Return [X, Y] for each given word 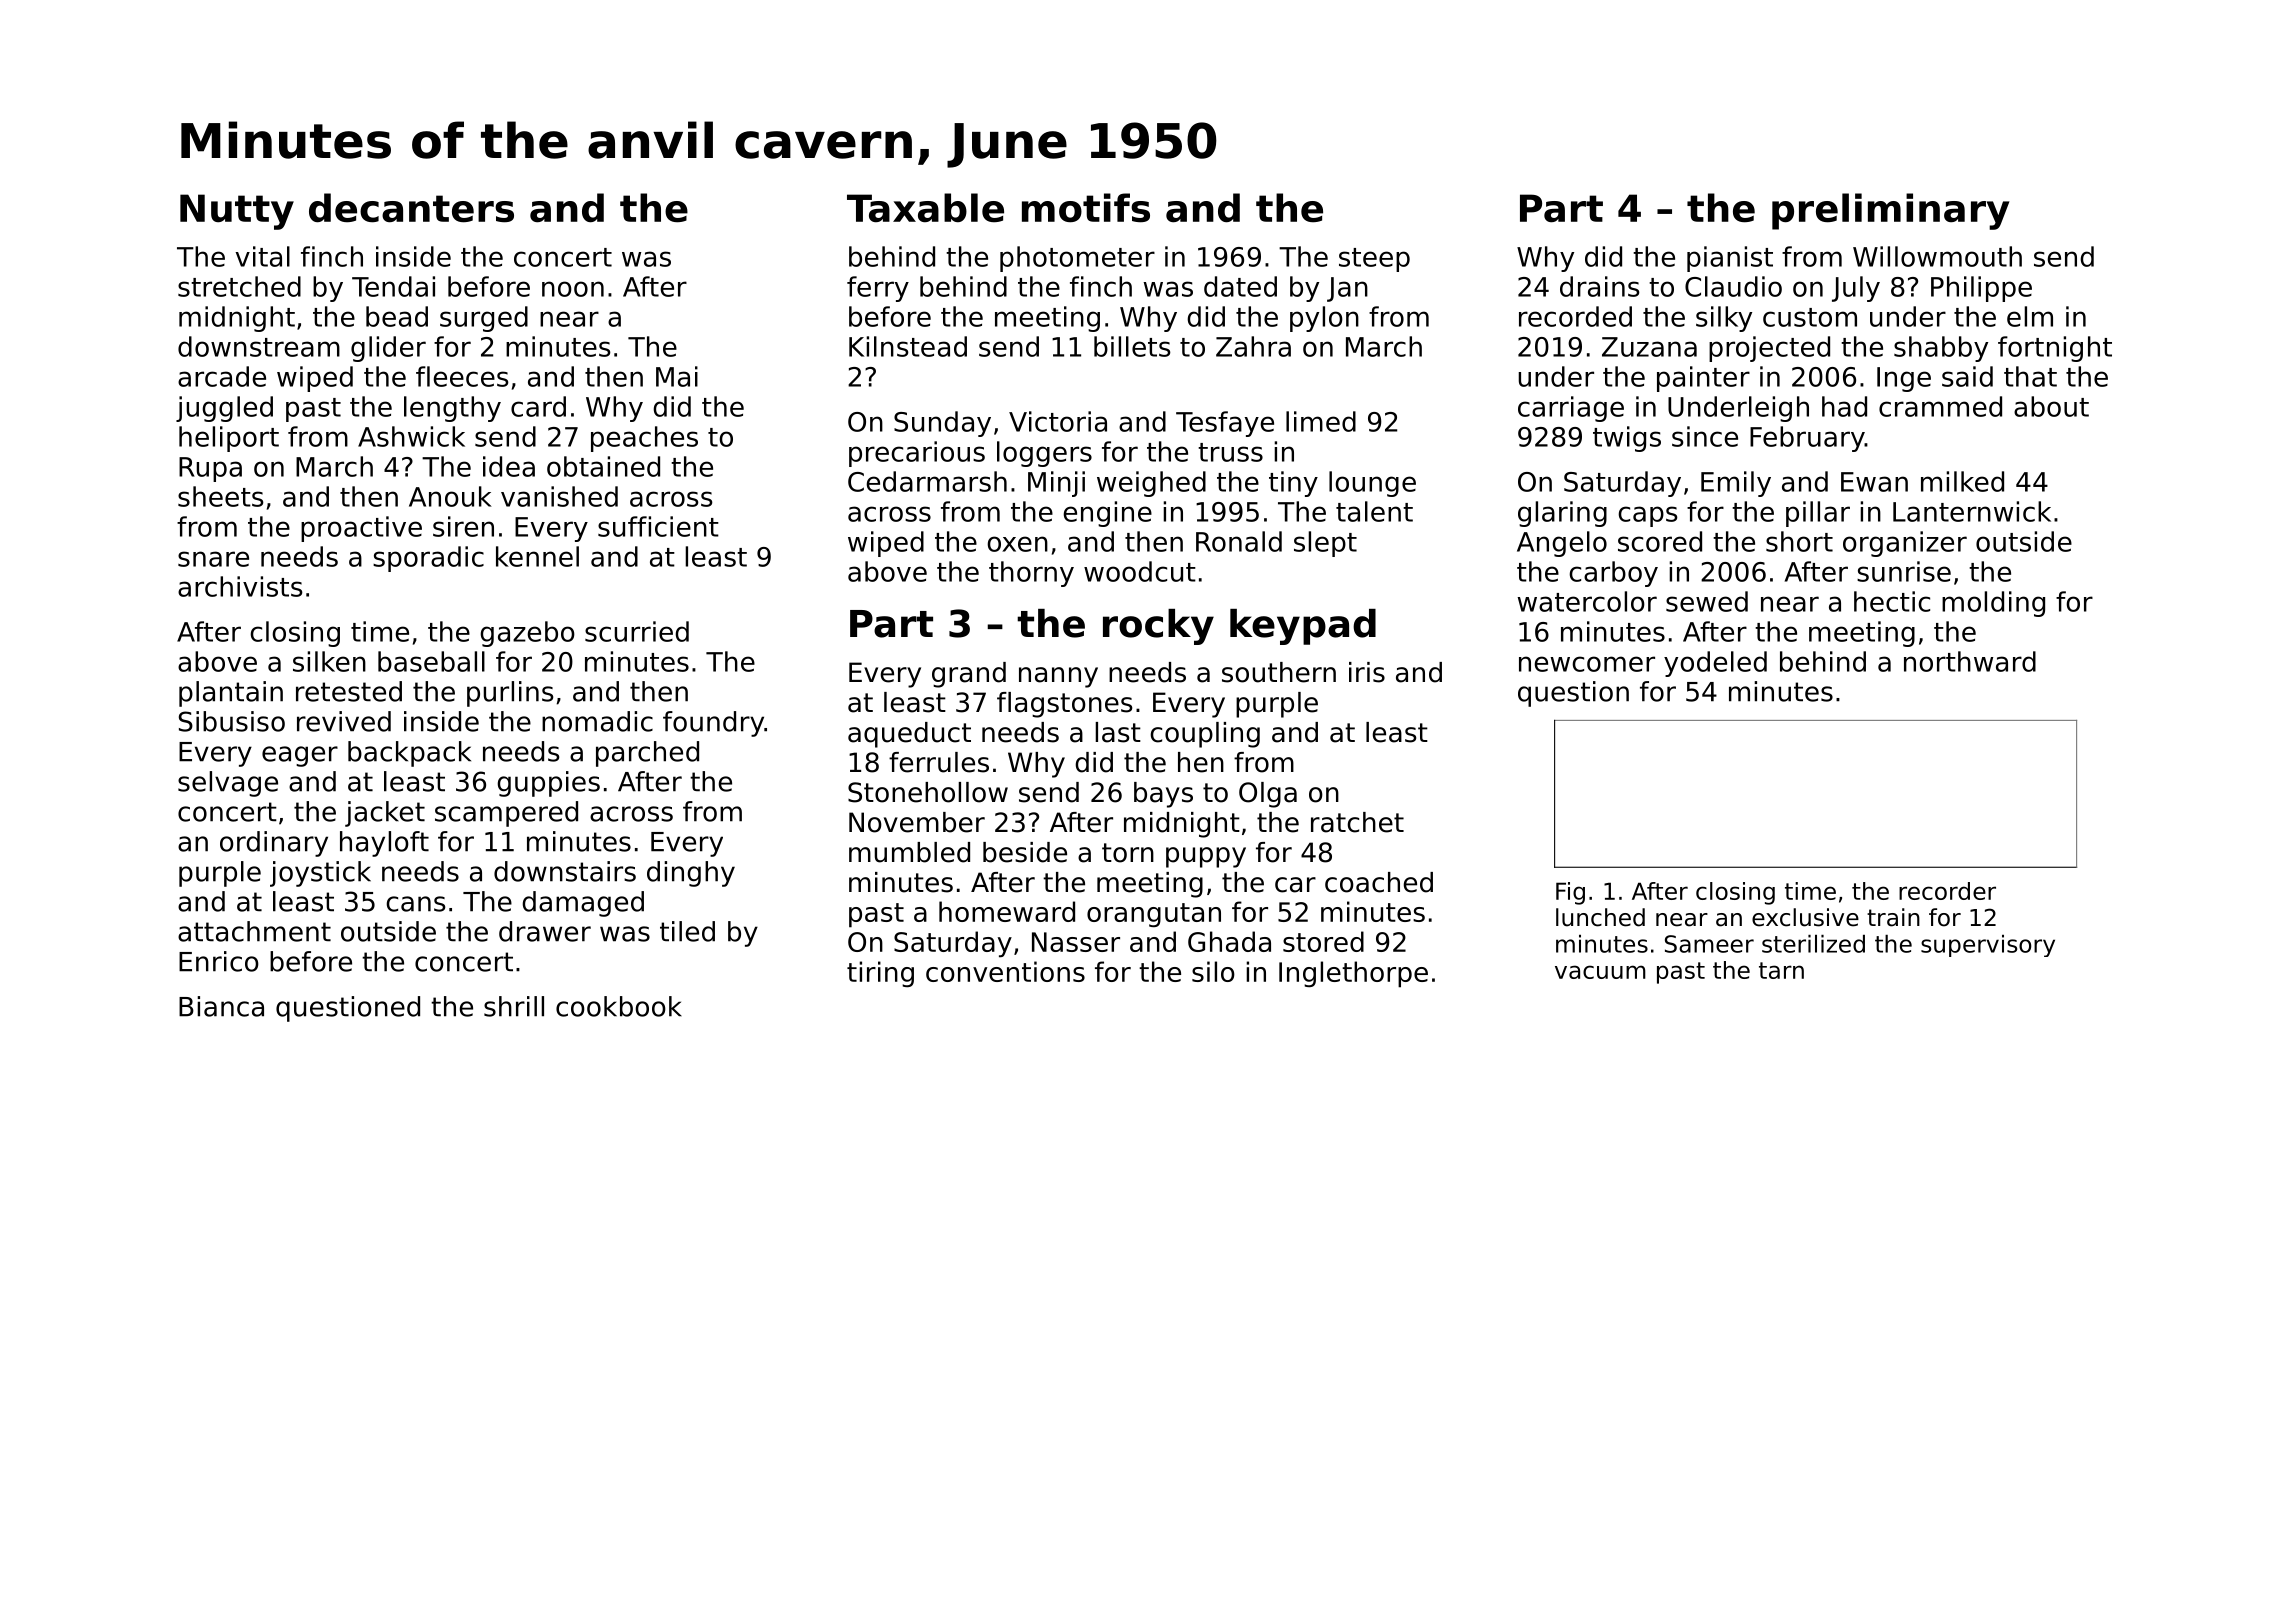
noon [573, 289]
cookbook [619, 1006]
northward [1970, 661]
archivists [240, 586]
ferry [878, 289]
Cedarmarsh [927, 481]
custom [1810, 317]
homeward [1007, 911]
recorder [1947, 891]
